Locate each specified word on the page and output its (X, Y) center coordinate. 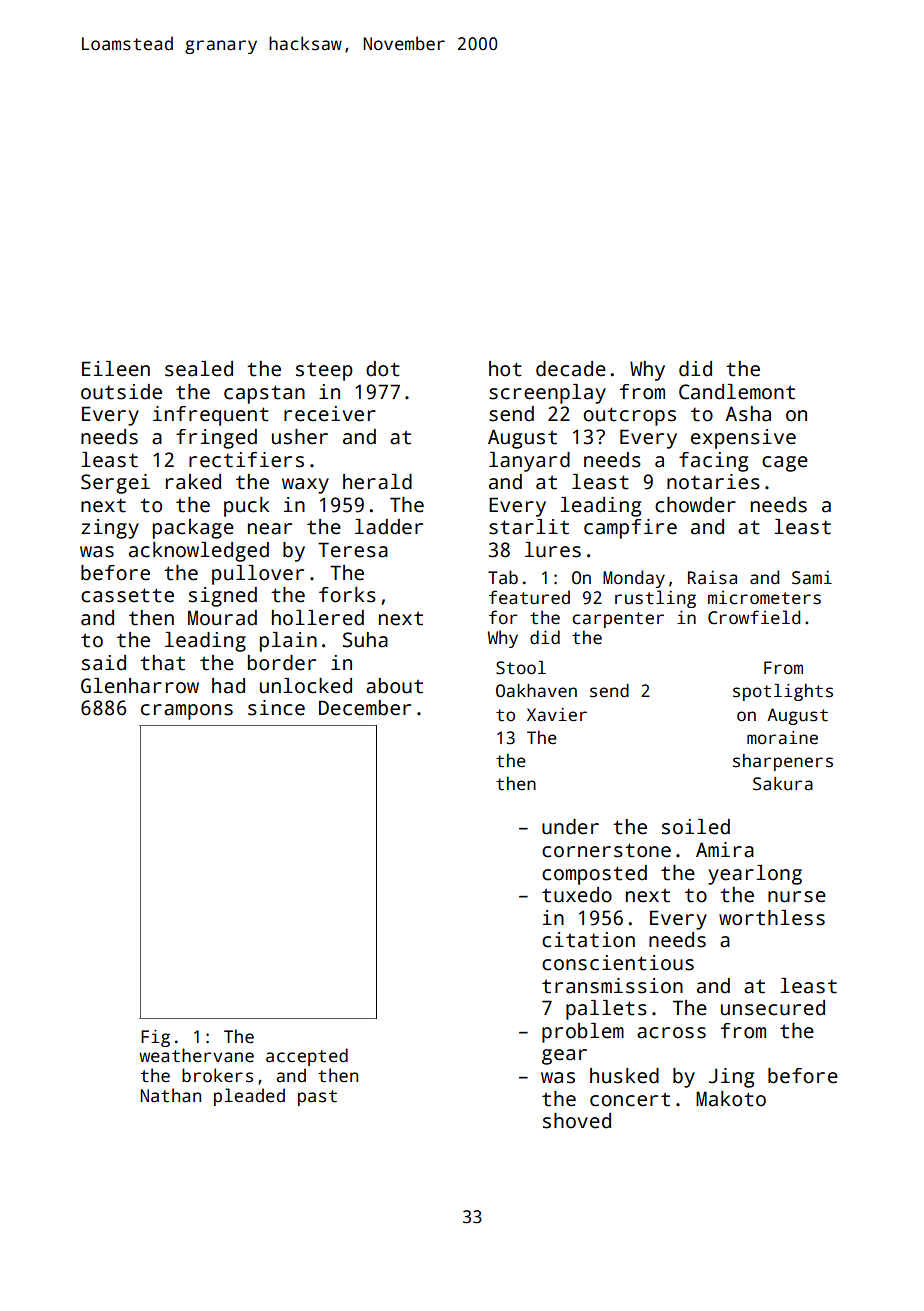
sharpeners (783, 762)
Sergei (115, 484)
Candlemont (737, 392)
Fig (155, 1038)
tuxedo (577, 895)
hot (505, 369)
